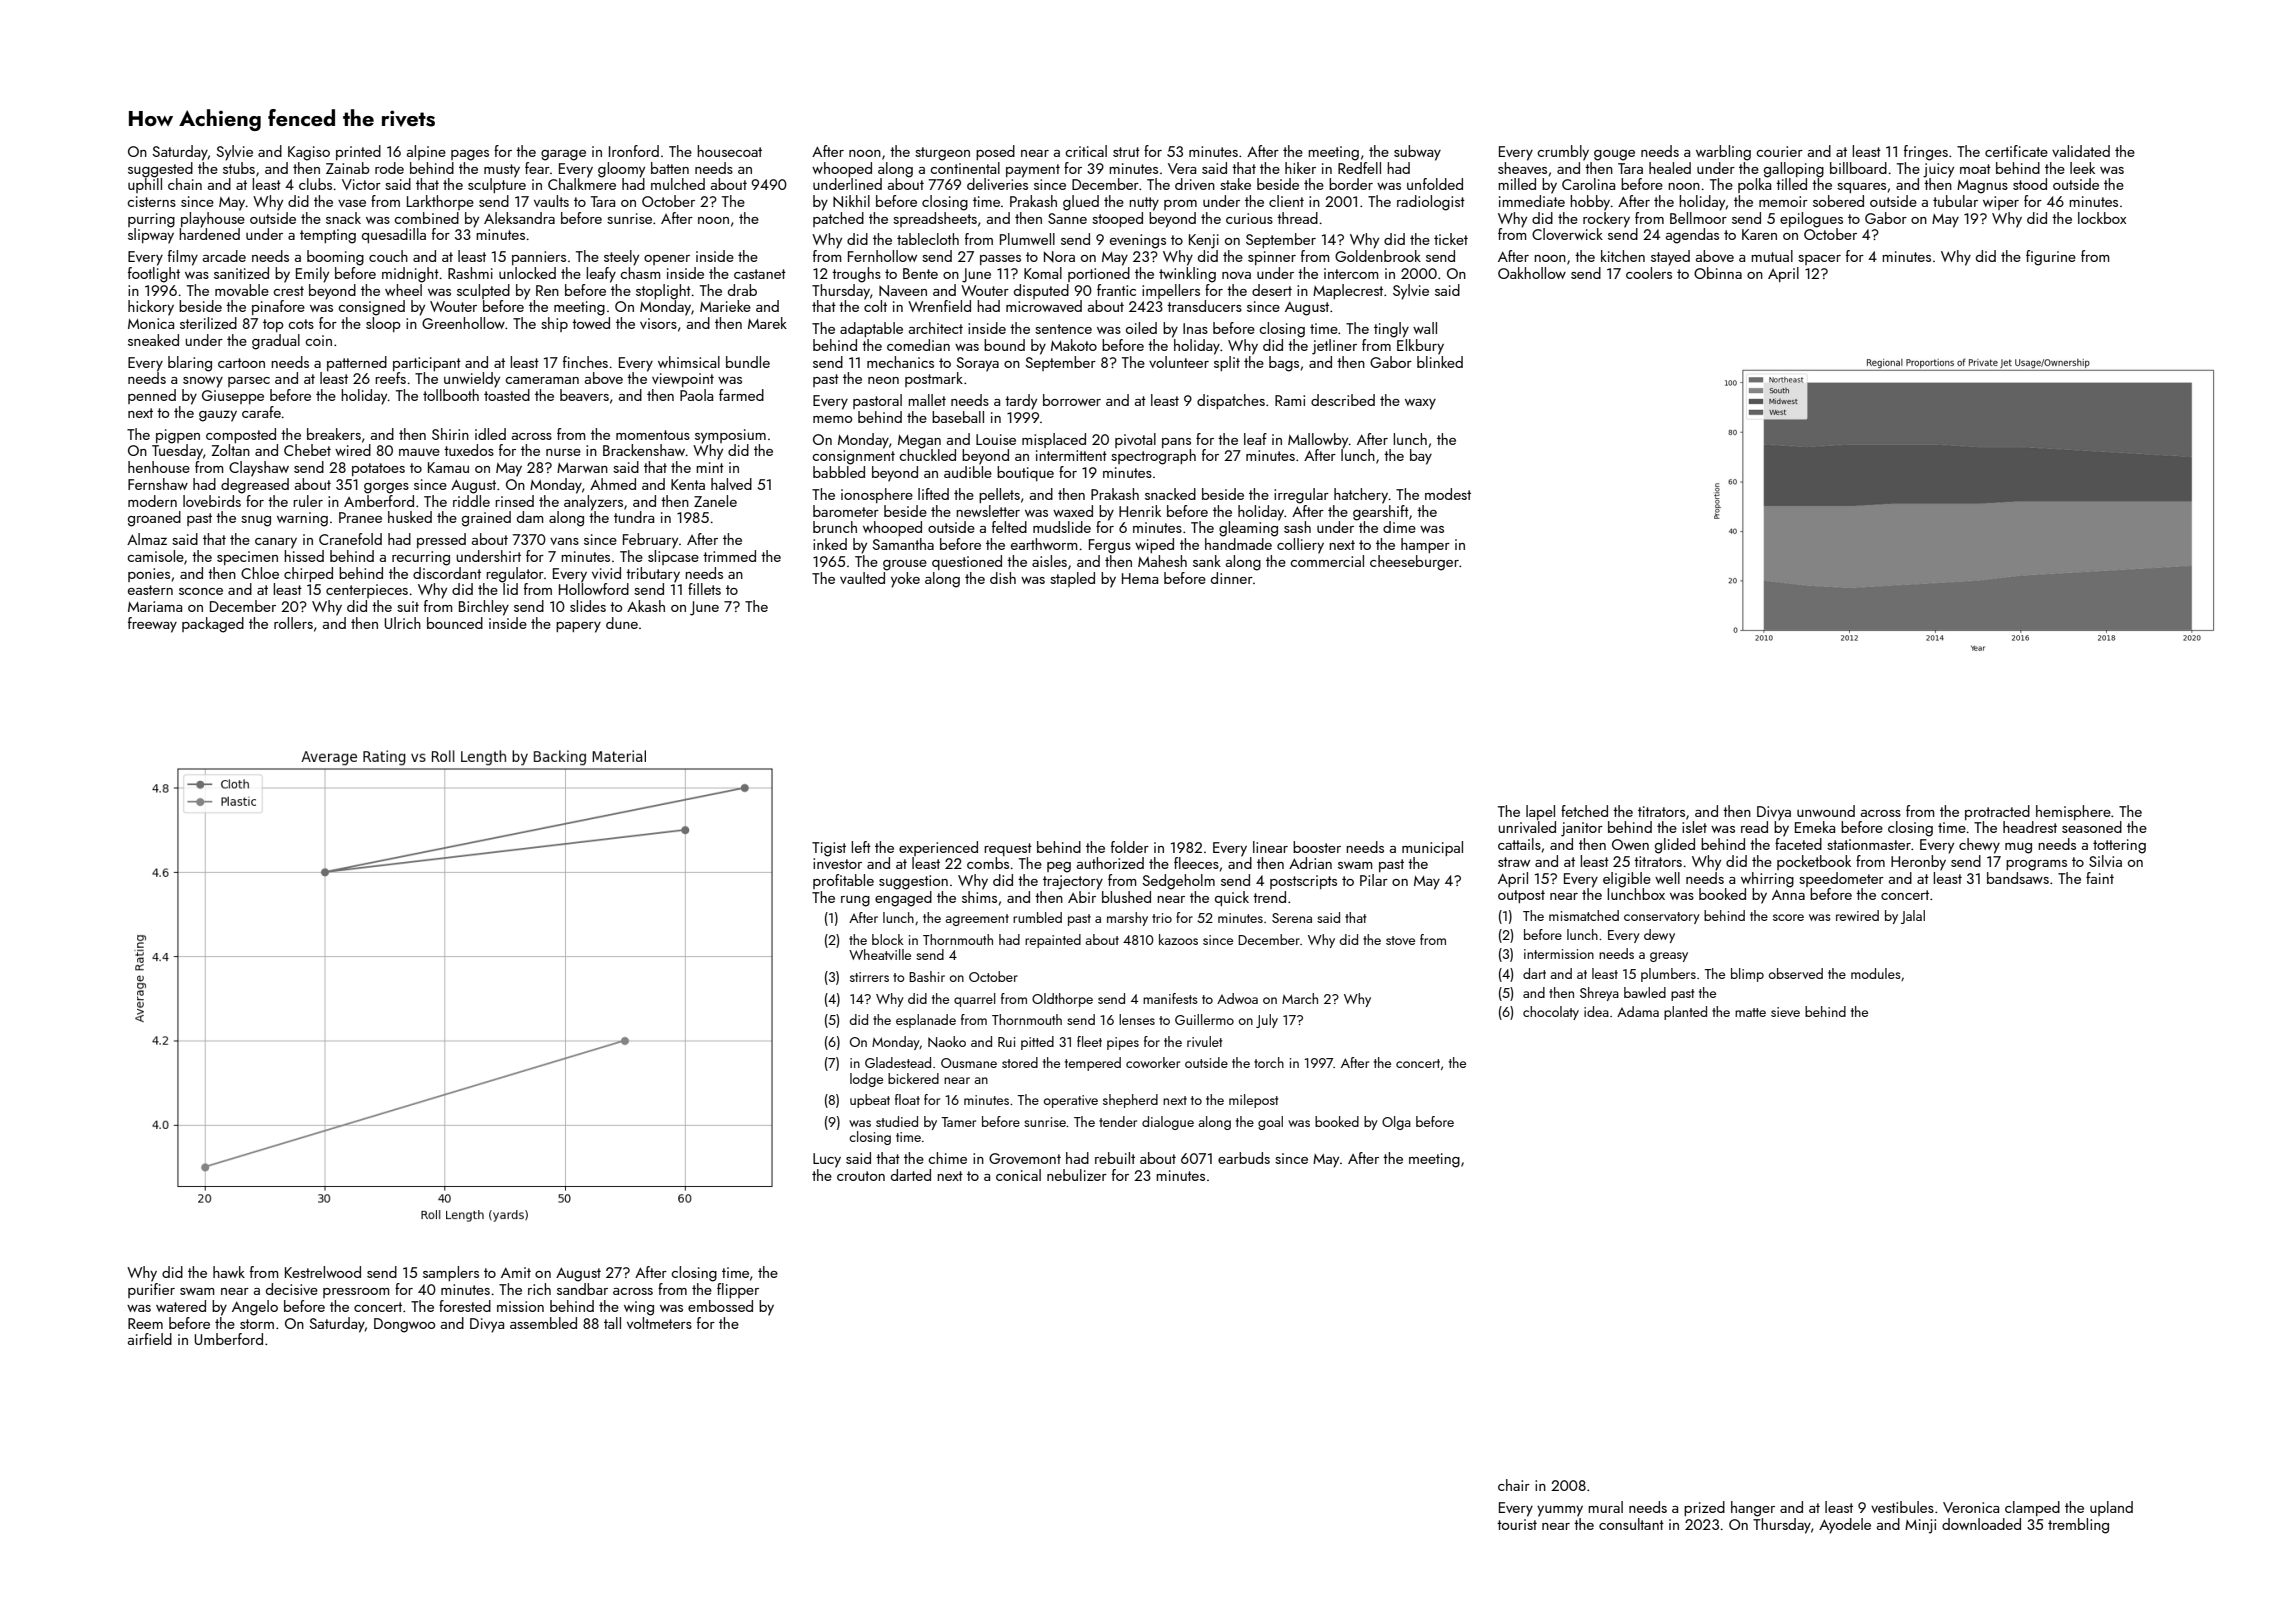 Image resolution: width=2285 pixels, height=1616 pixels. What do you see at coordinates (213, 625) in the image?
I see `packaged` at bounding box center [213, 625].
